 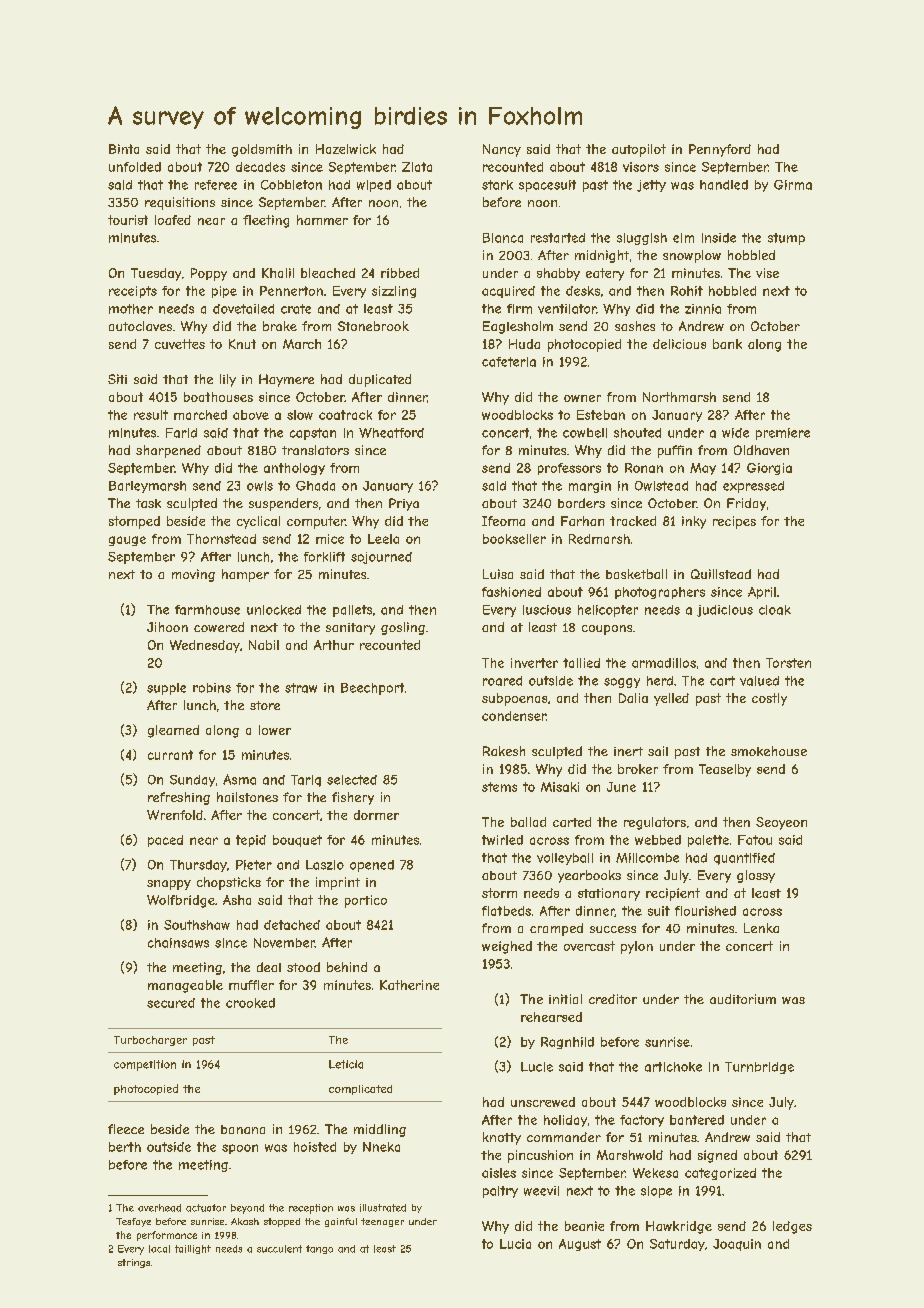 What do you see at coordinates (720, 150) in the screenshot?
I see `Pennyford` at bounding box center [720, 150].
